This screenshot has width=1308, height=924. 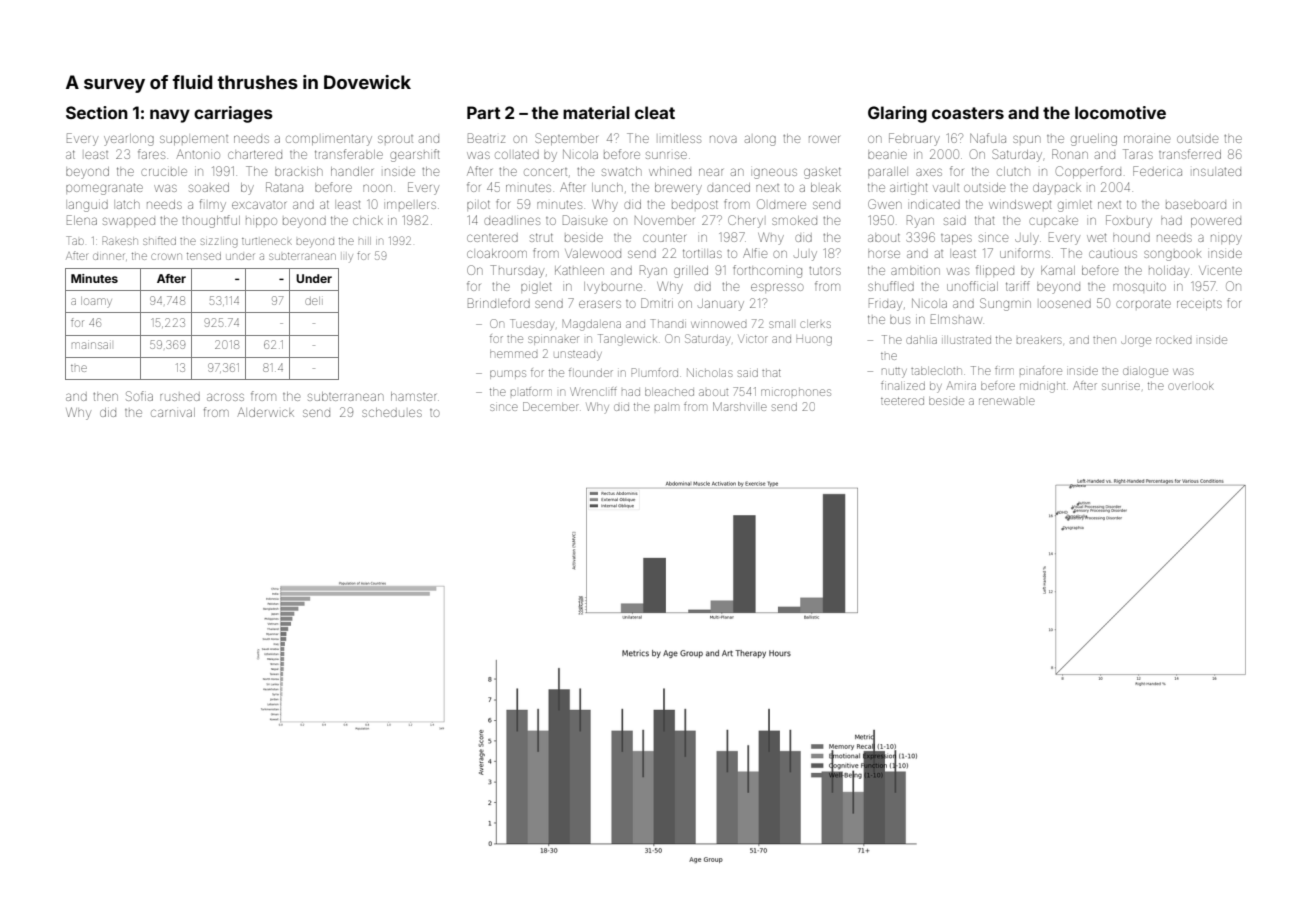 What do you see at coordinates (627, 340) in the screenshot?
I see `Tanglewick` at bounding box center [627, 340].
